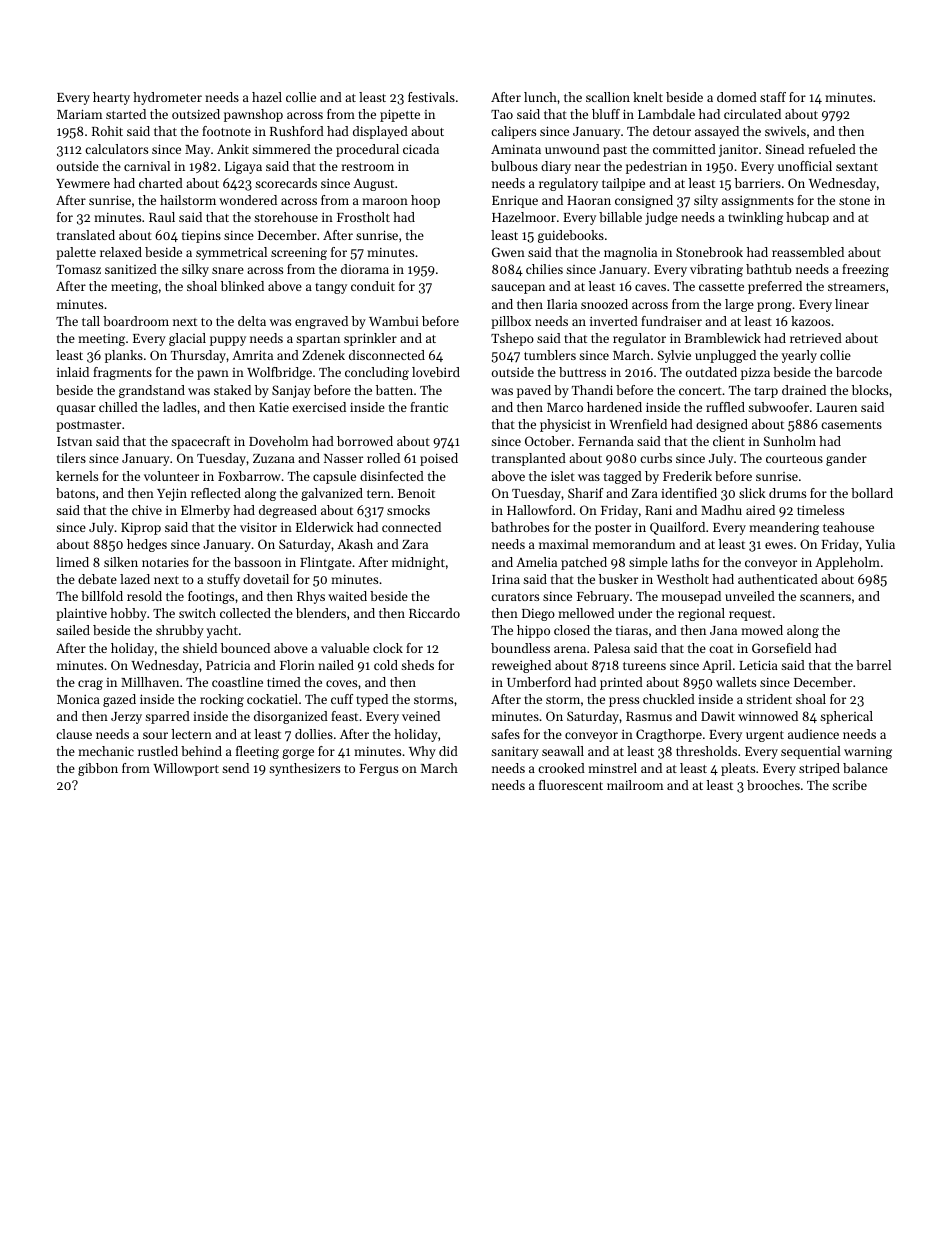 This screenshot has height=1233, width=952. Describe the element at coordinates (242, 286) in the screenshot. I see `blinked` at that location.
